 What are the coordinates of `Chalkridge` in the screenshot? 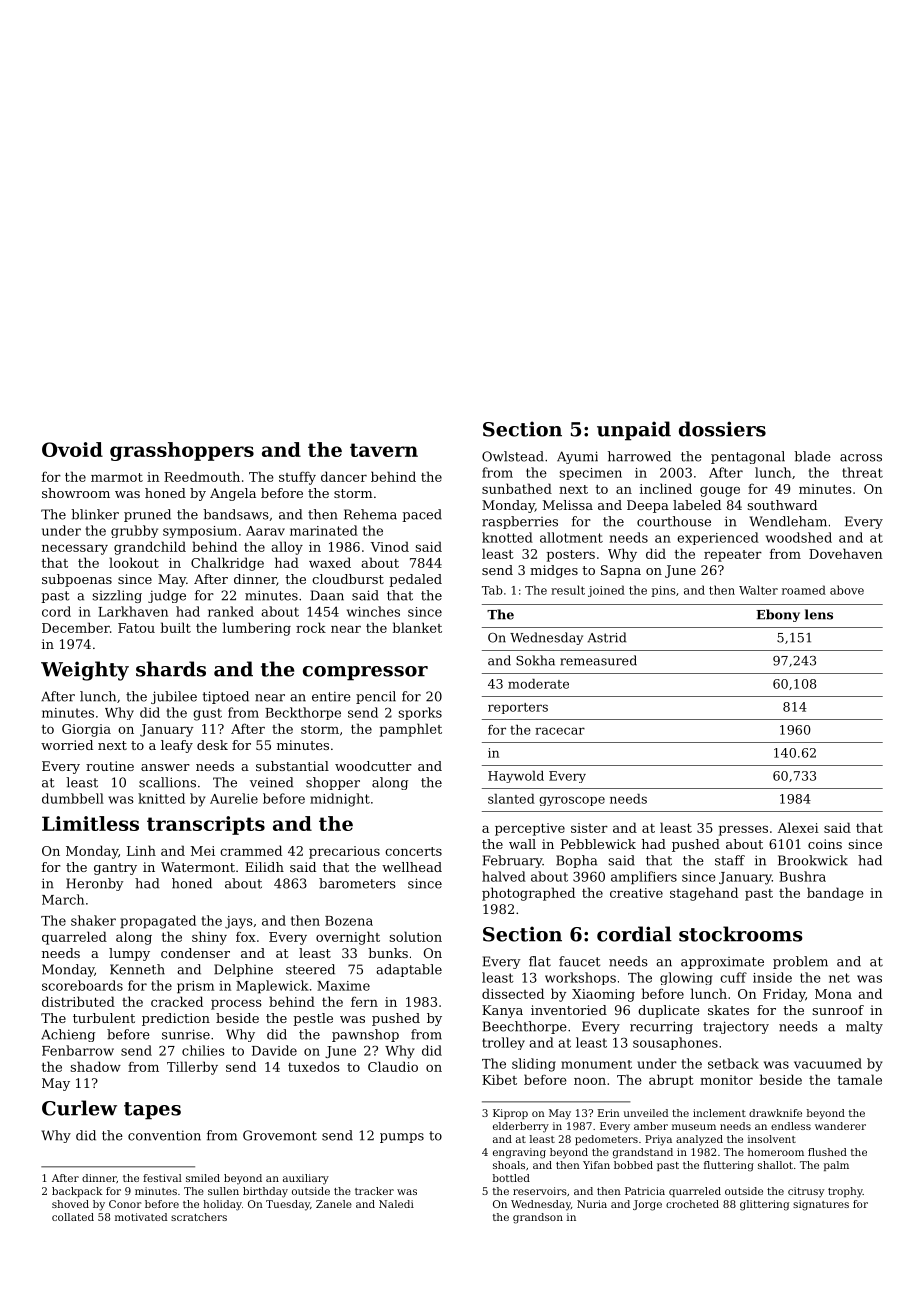 It's located at (227, 564).
